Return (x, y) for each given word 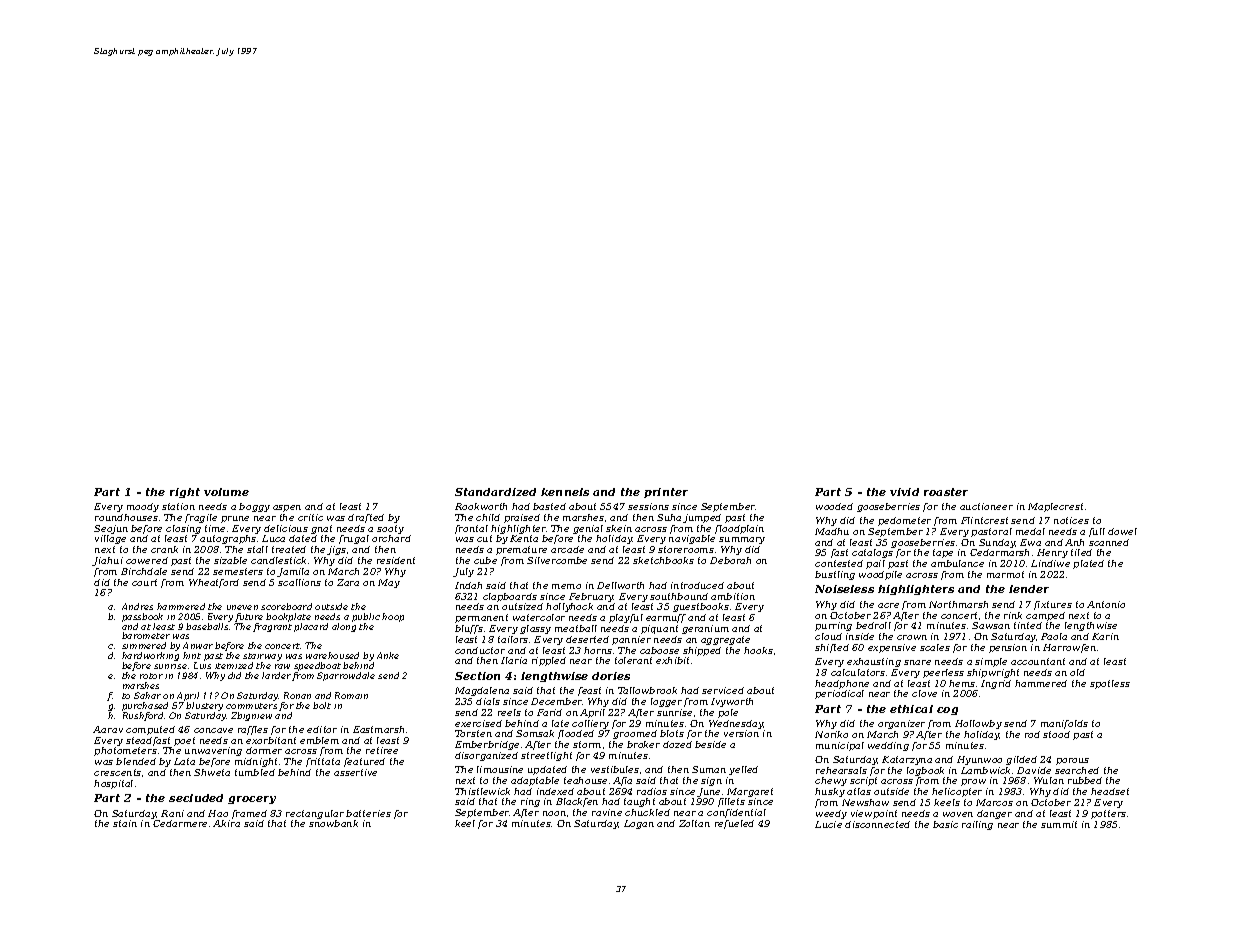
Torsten (473, 733)
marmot (1005, 574)
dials (488, 701)
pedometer (904, 521)
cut (484, 538)
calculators (858, 672)
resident (396, 560)
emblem (319, 740)
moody (143, 507)
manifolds (1064, 724)
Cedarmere (180, 823)
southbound (679, 596)
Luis (202, 665)
